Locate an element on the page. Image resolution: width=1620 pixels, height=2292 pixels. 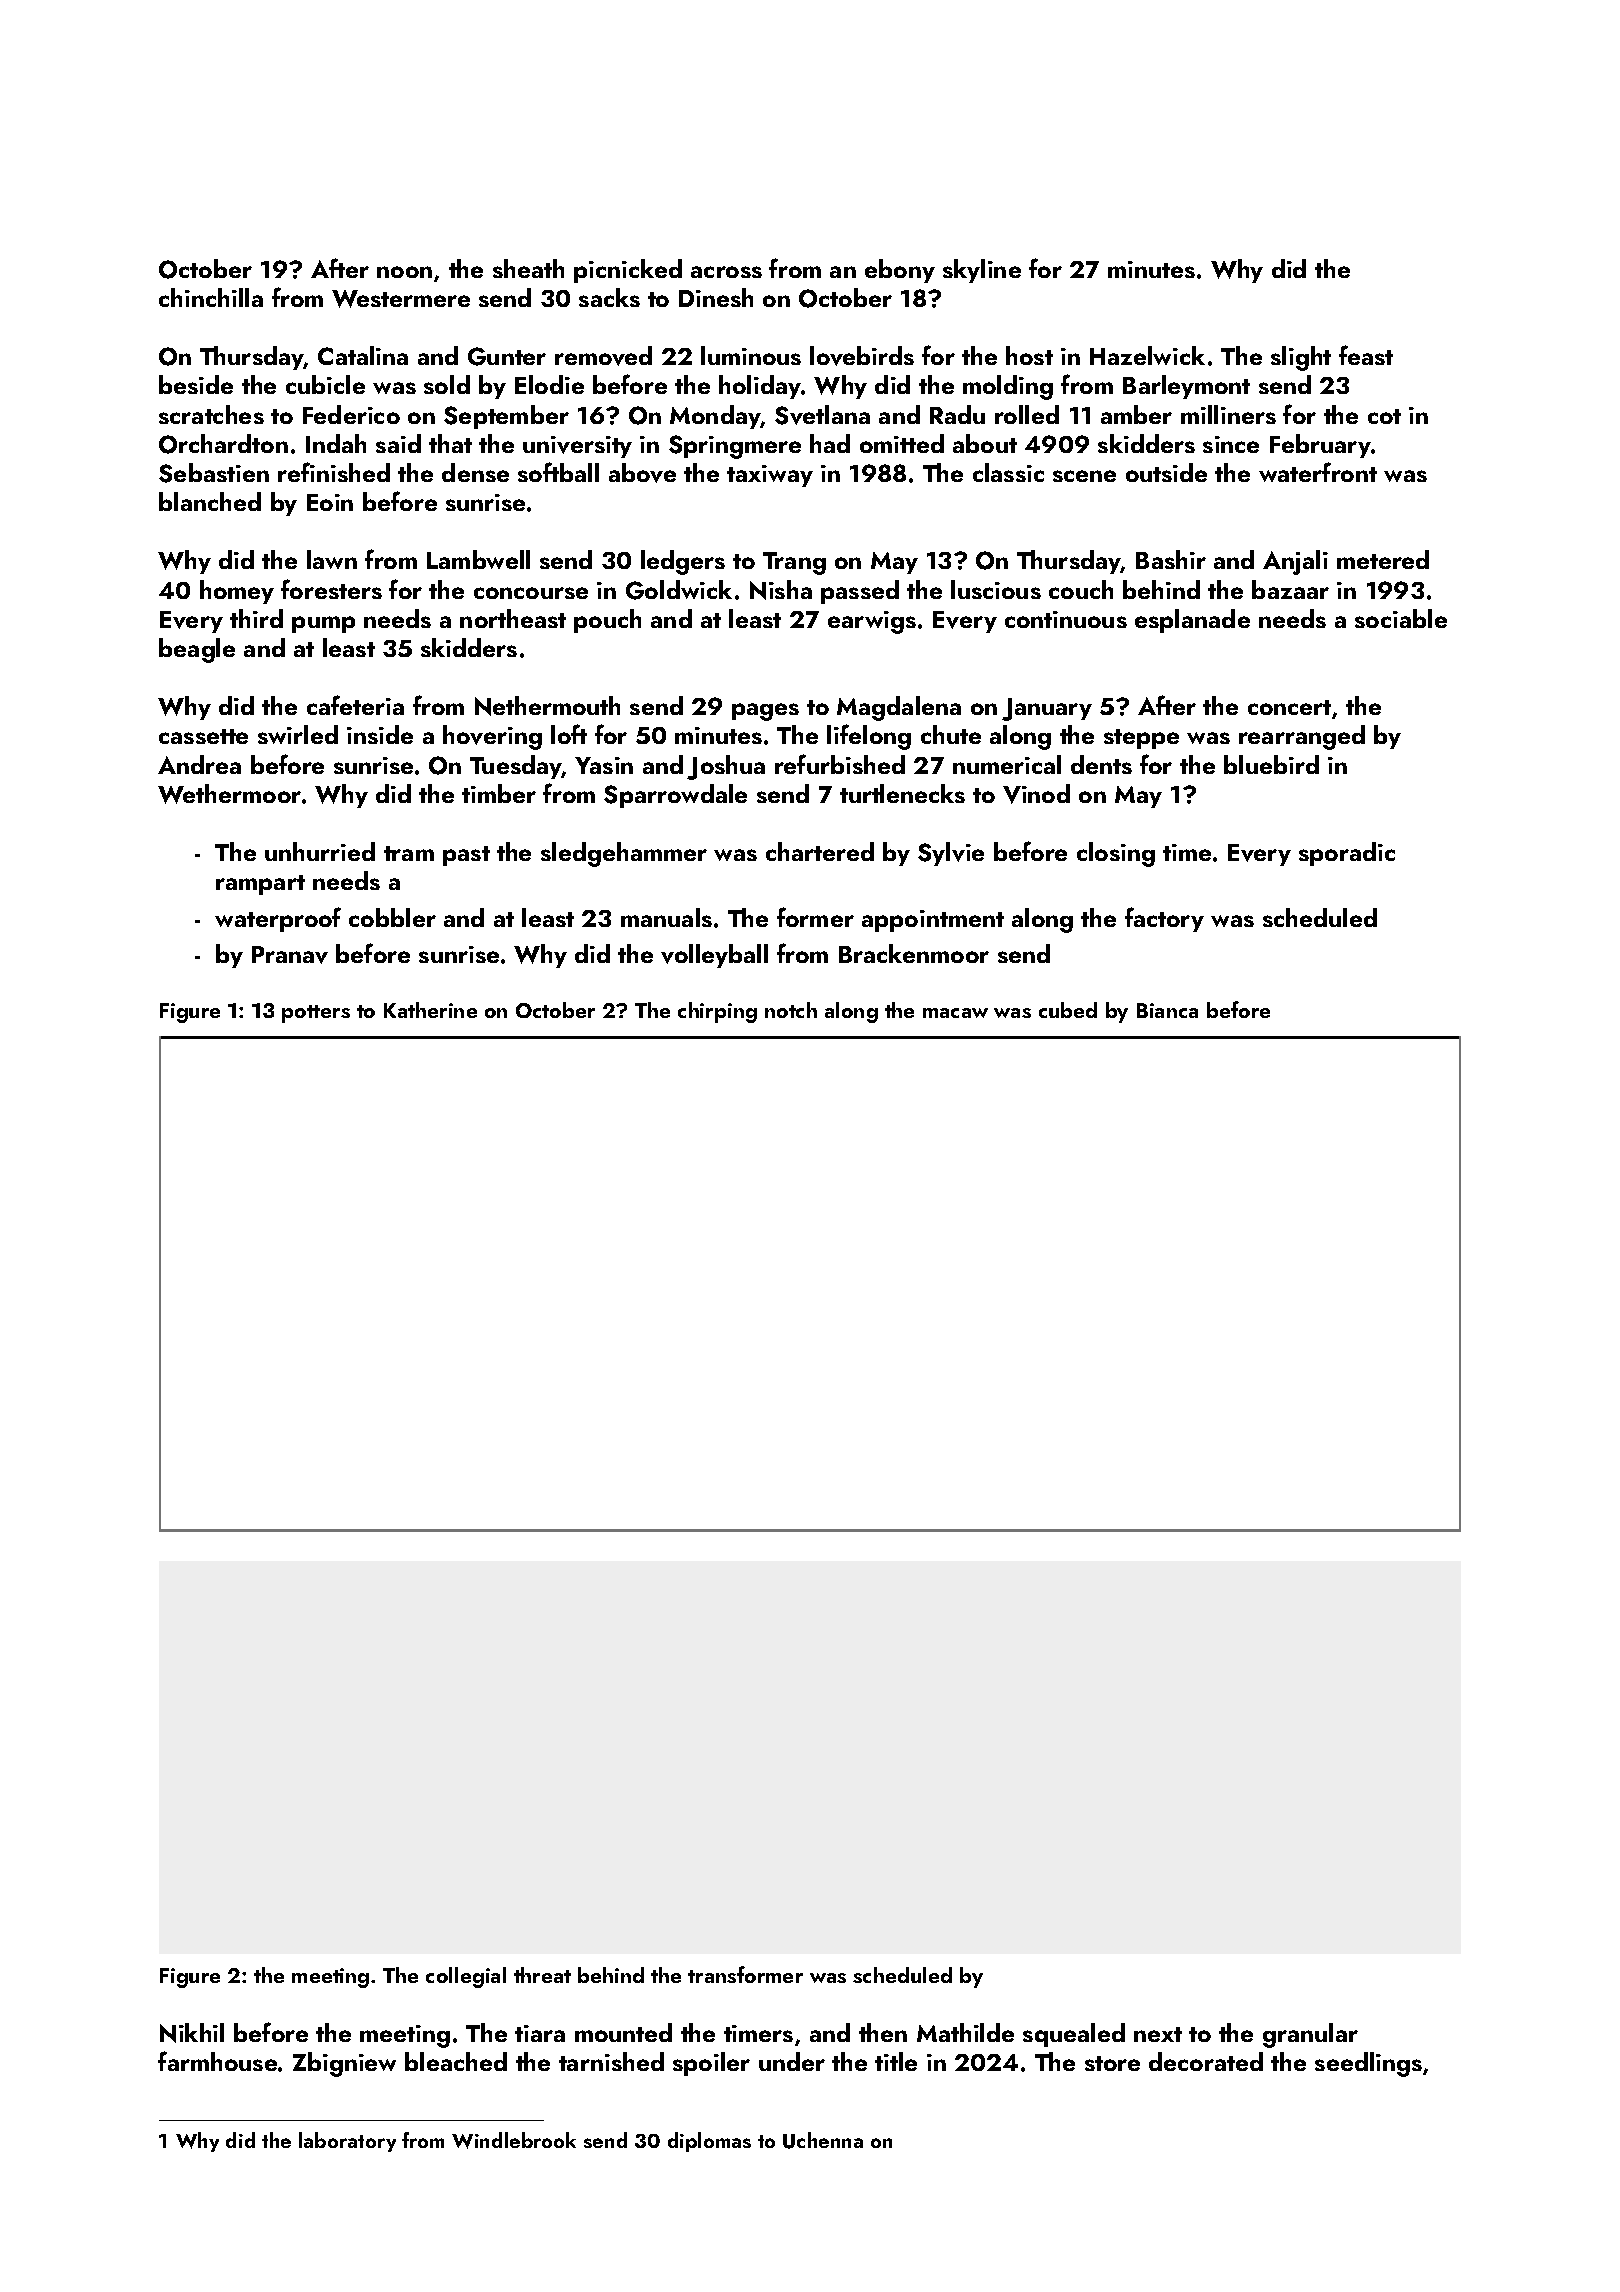
potters is located at coordinates (316, 1014).
